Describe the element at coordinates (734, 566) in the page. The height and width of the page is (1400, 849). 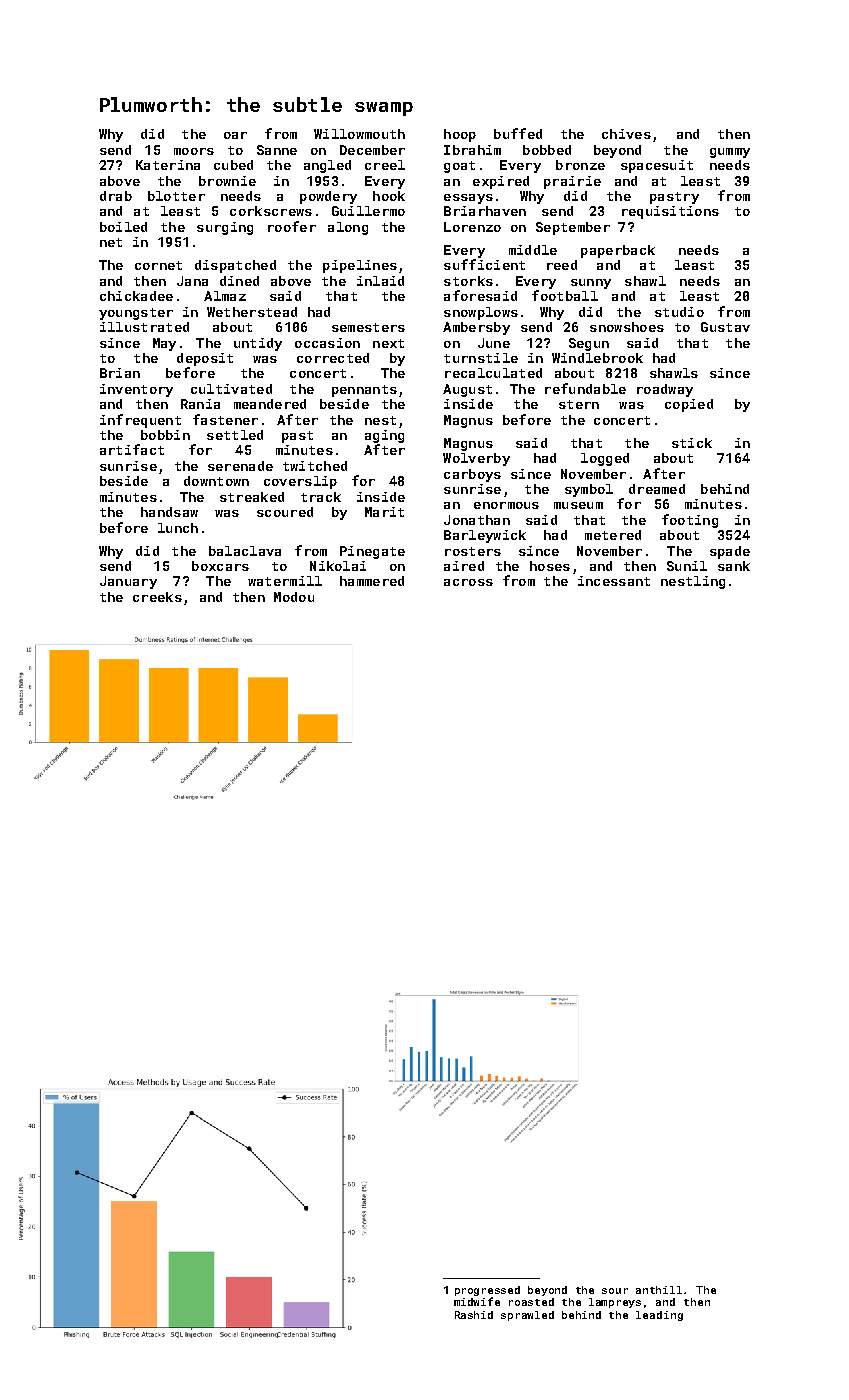
I see `sank` at that location.
